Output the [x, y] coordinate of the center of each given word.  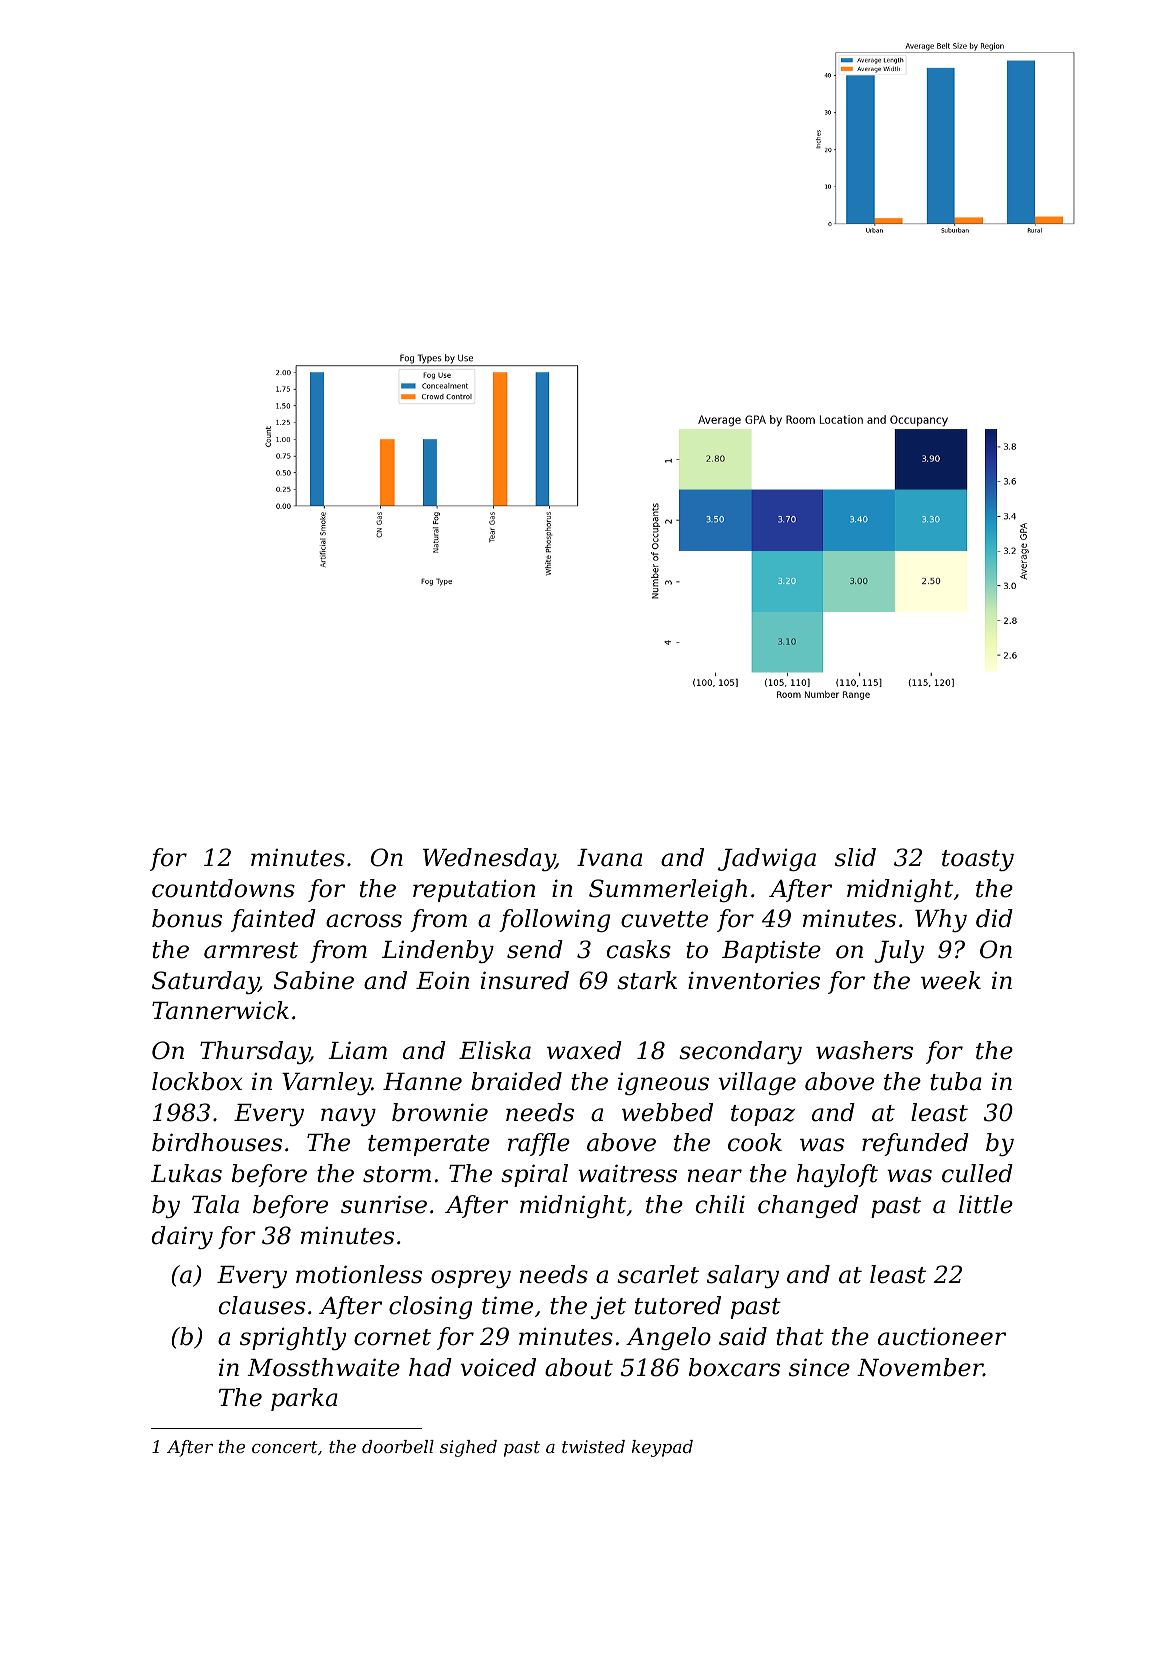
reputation [474, 890]
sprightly [293, 1338]
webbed [667, 1112]
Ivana [609, 858]
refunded [915, 1144]
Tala [215, 1204]
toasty [978, 860]
